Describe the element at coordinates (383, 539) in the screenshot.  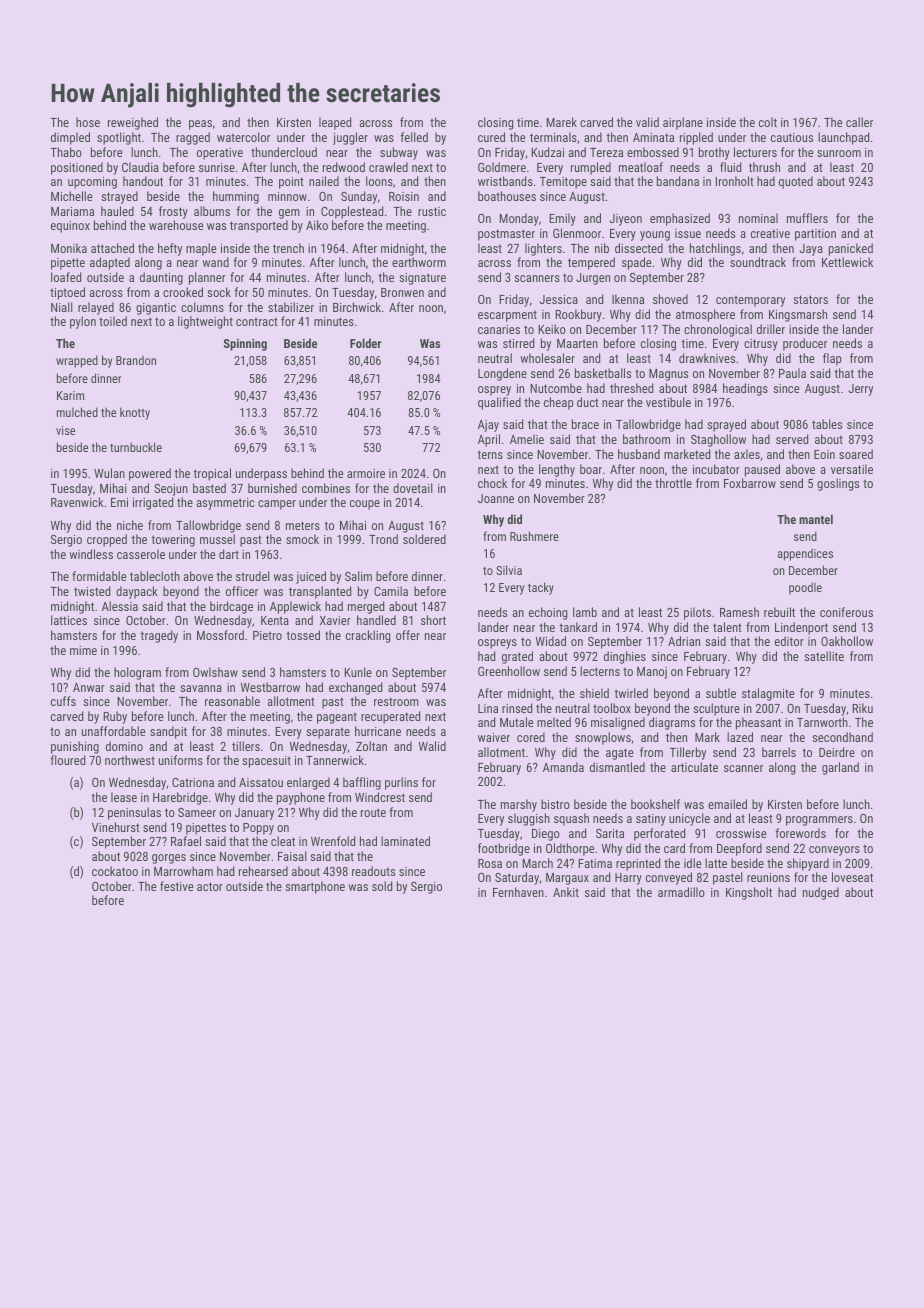
I see `Trond` at that location.
